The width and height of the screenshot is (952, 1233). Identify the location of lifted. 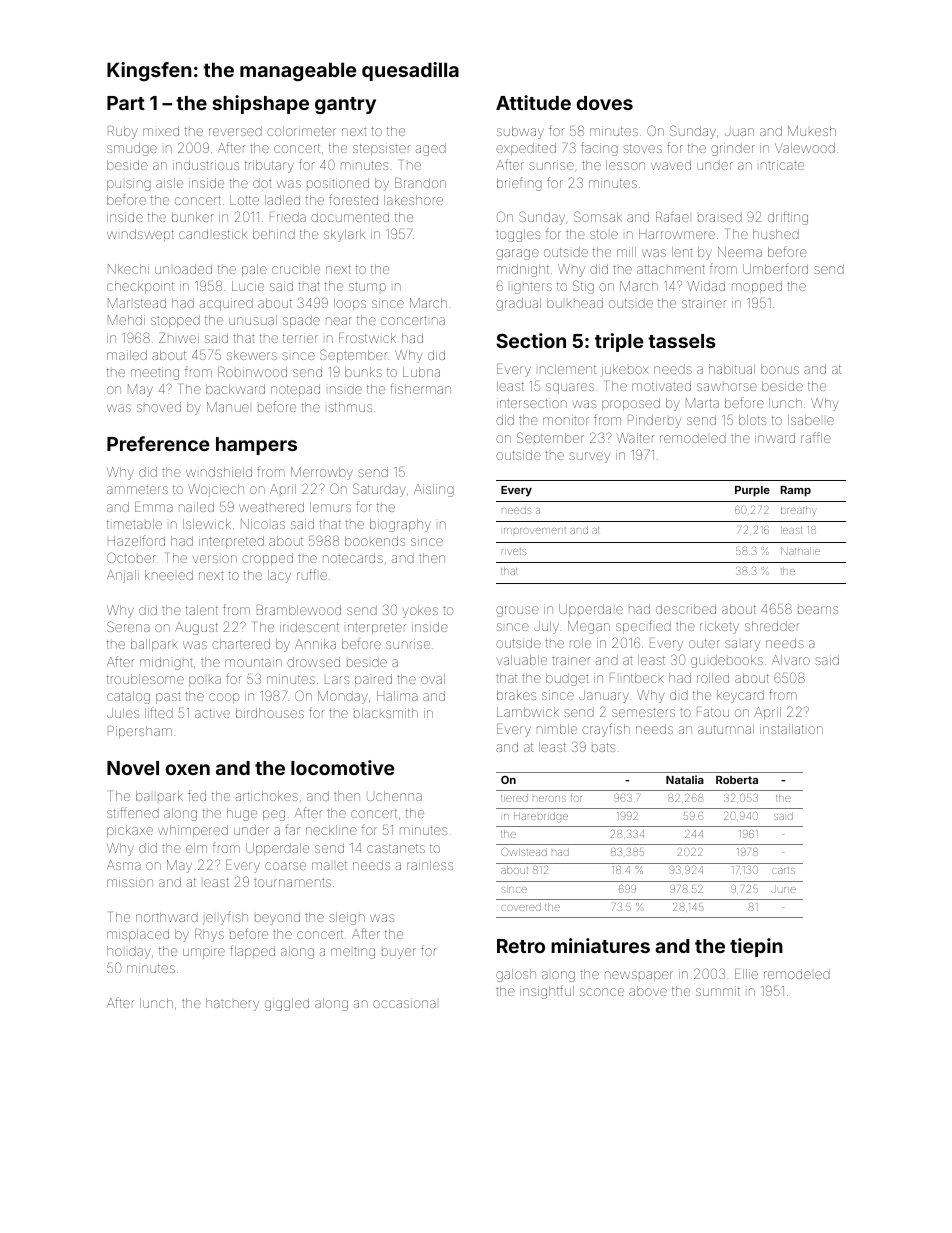
(159, 712).
